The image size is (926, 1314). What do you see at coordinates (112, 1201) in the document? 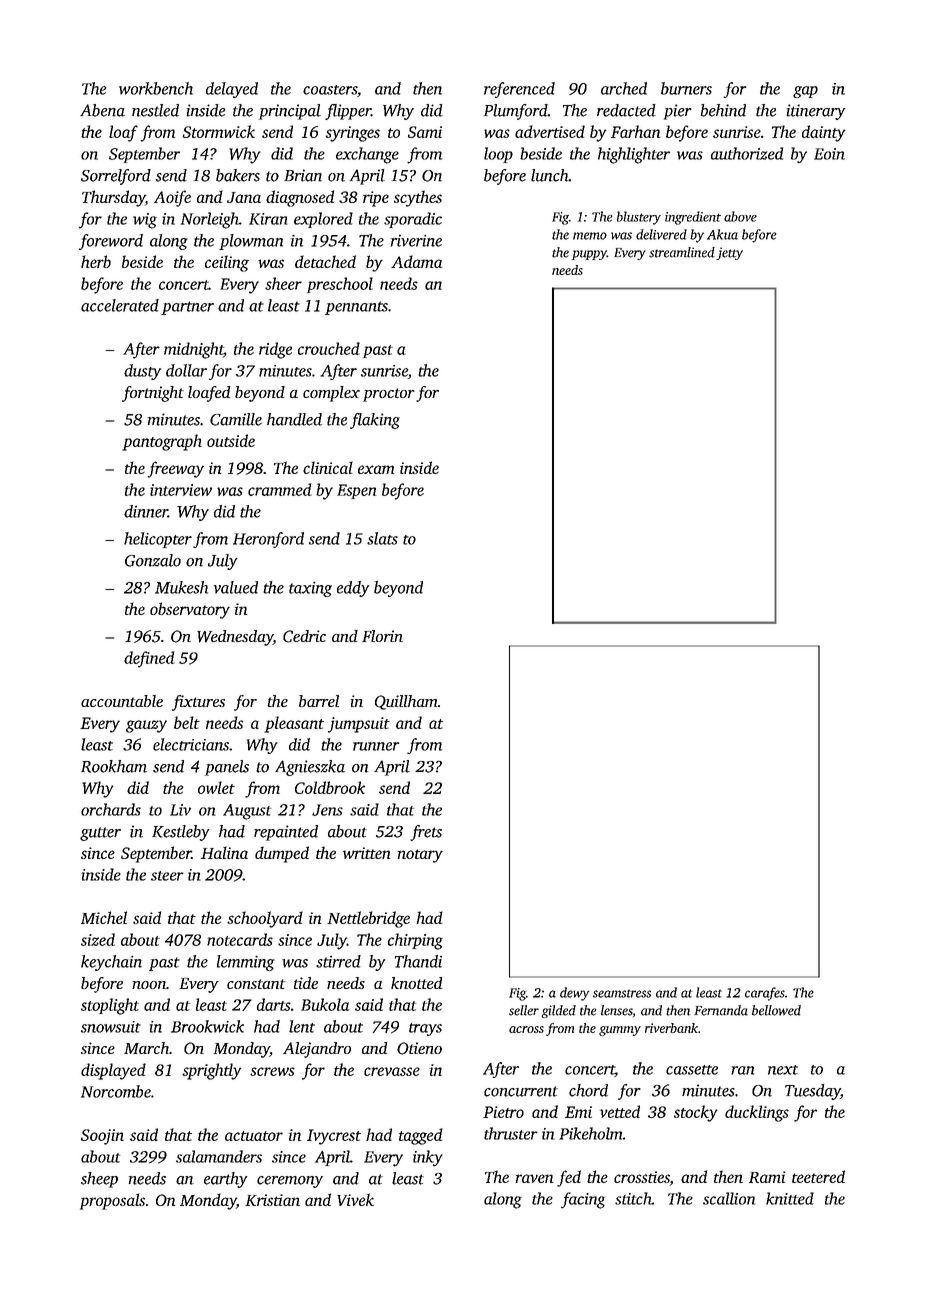
I see `proposals` at bounding box center [112, 1201].
